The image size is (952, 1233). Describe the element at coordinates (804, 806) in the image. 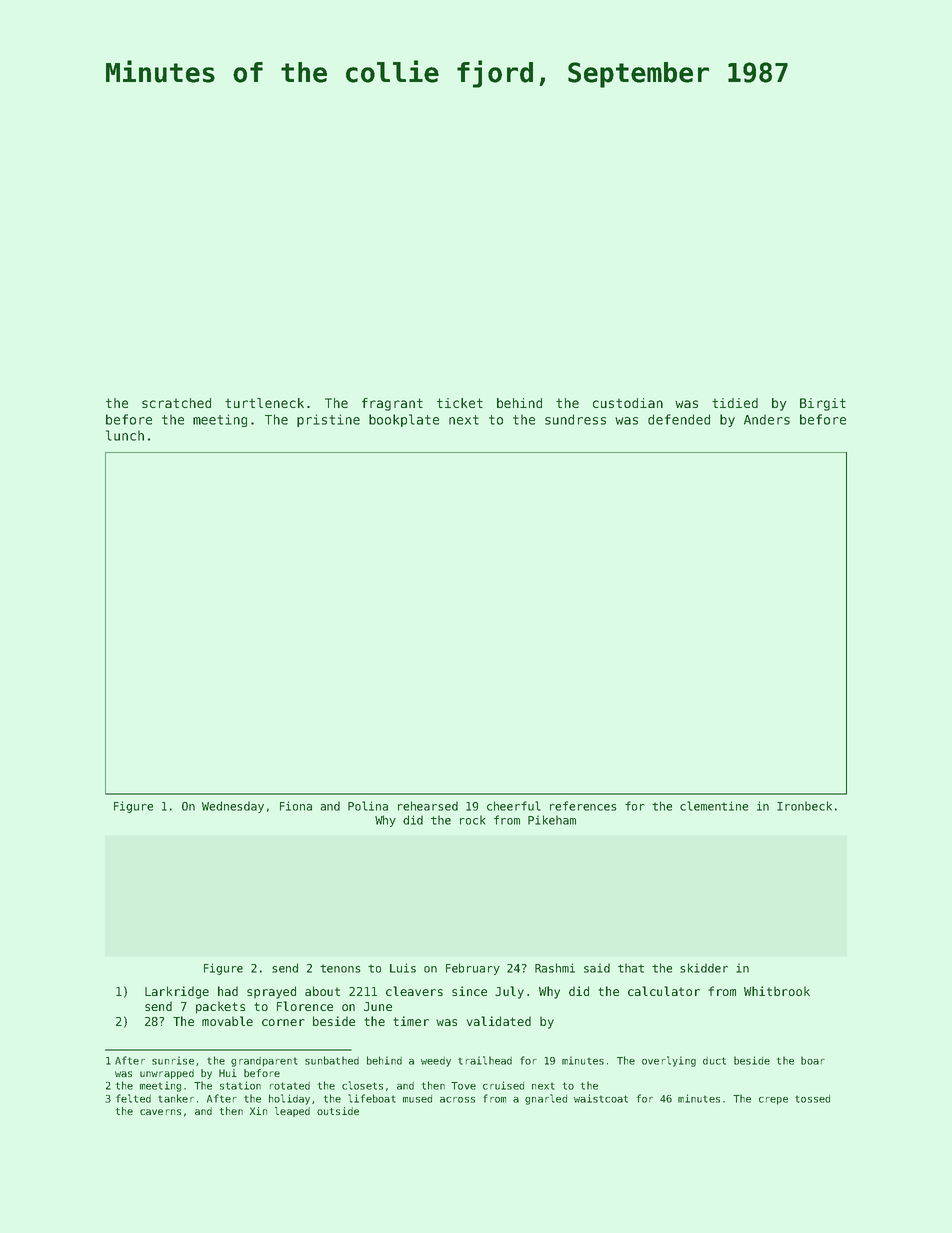

I see `Ironbeck` at that location.
